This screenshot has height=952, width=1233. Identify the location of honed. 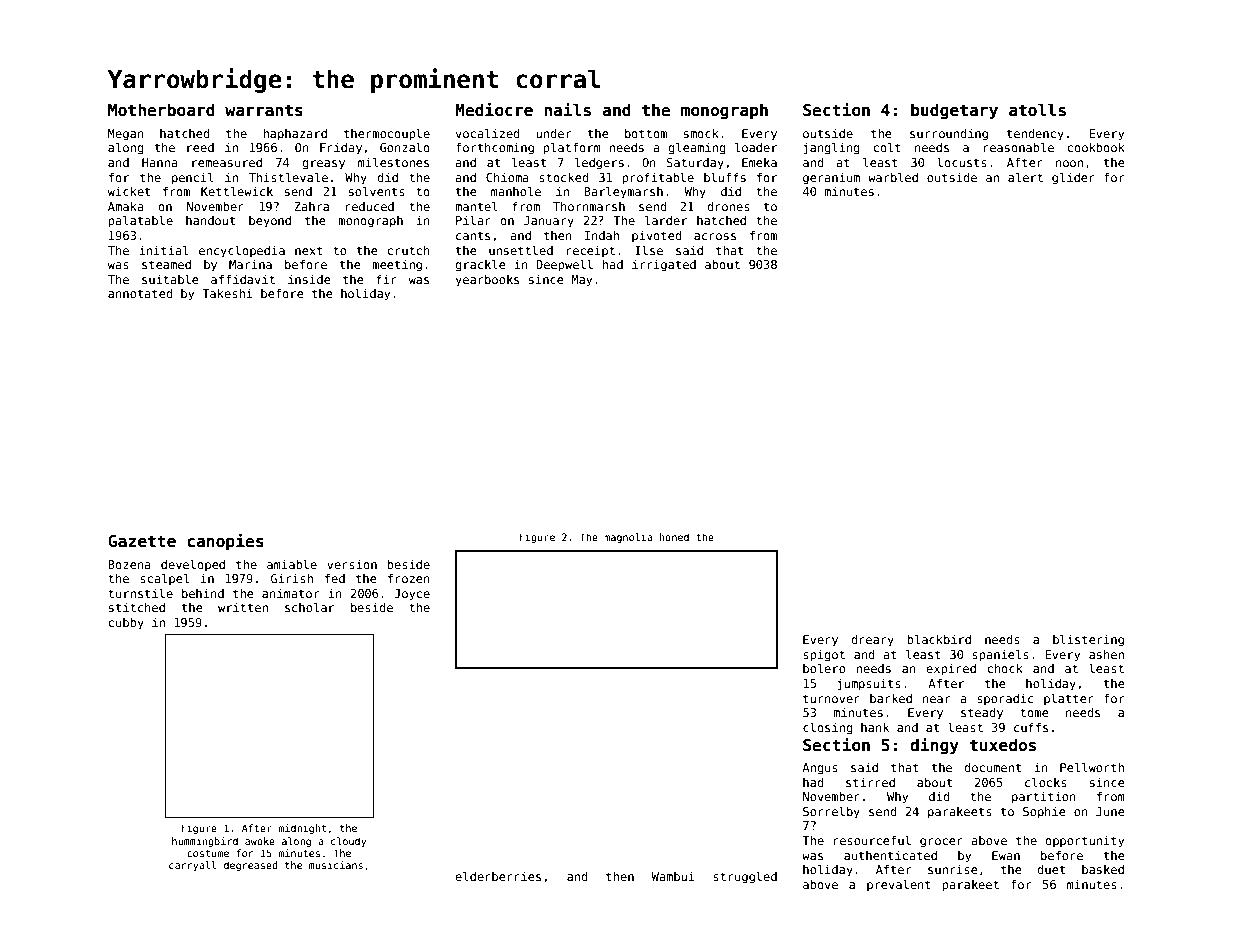
(674, 537).
